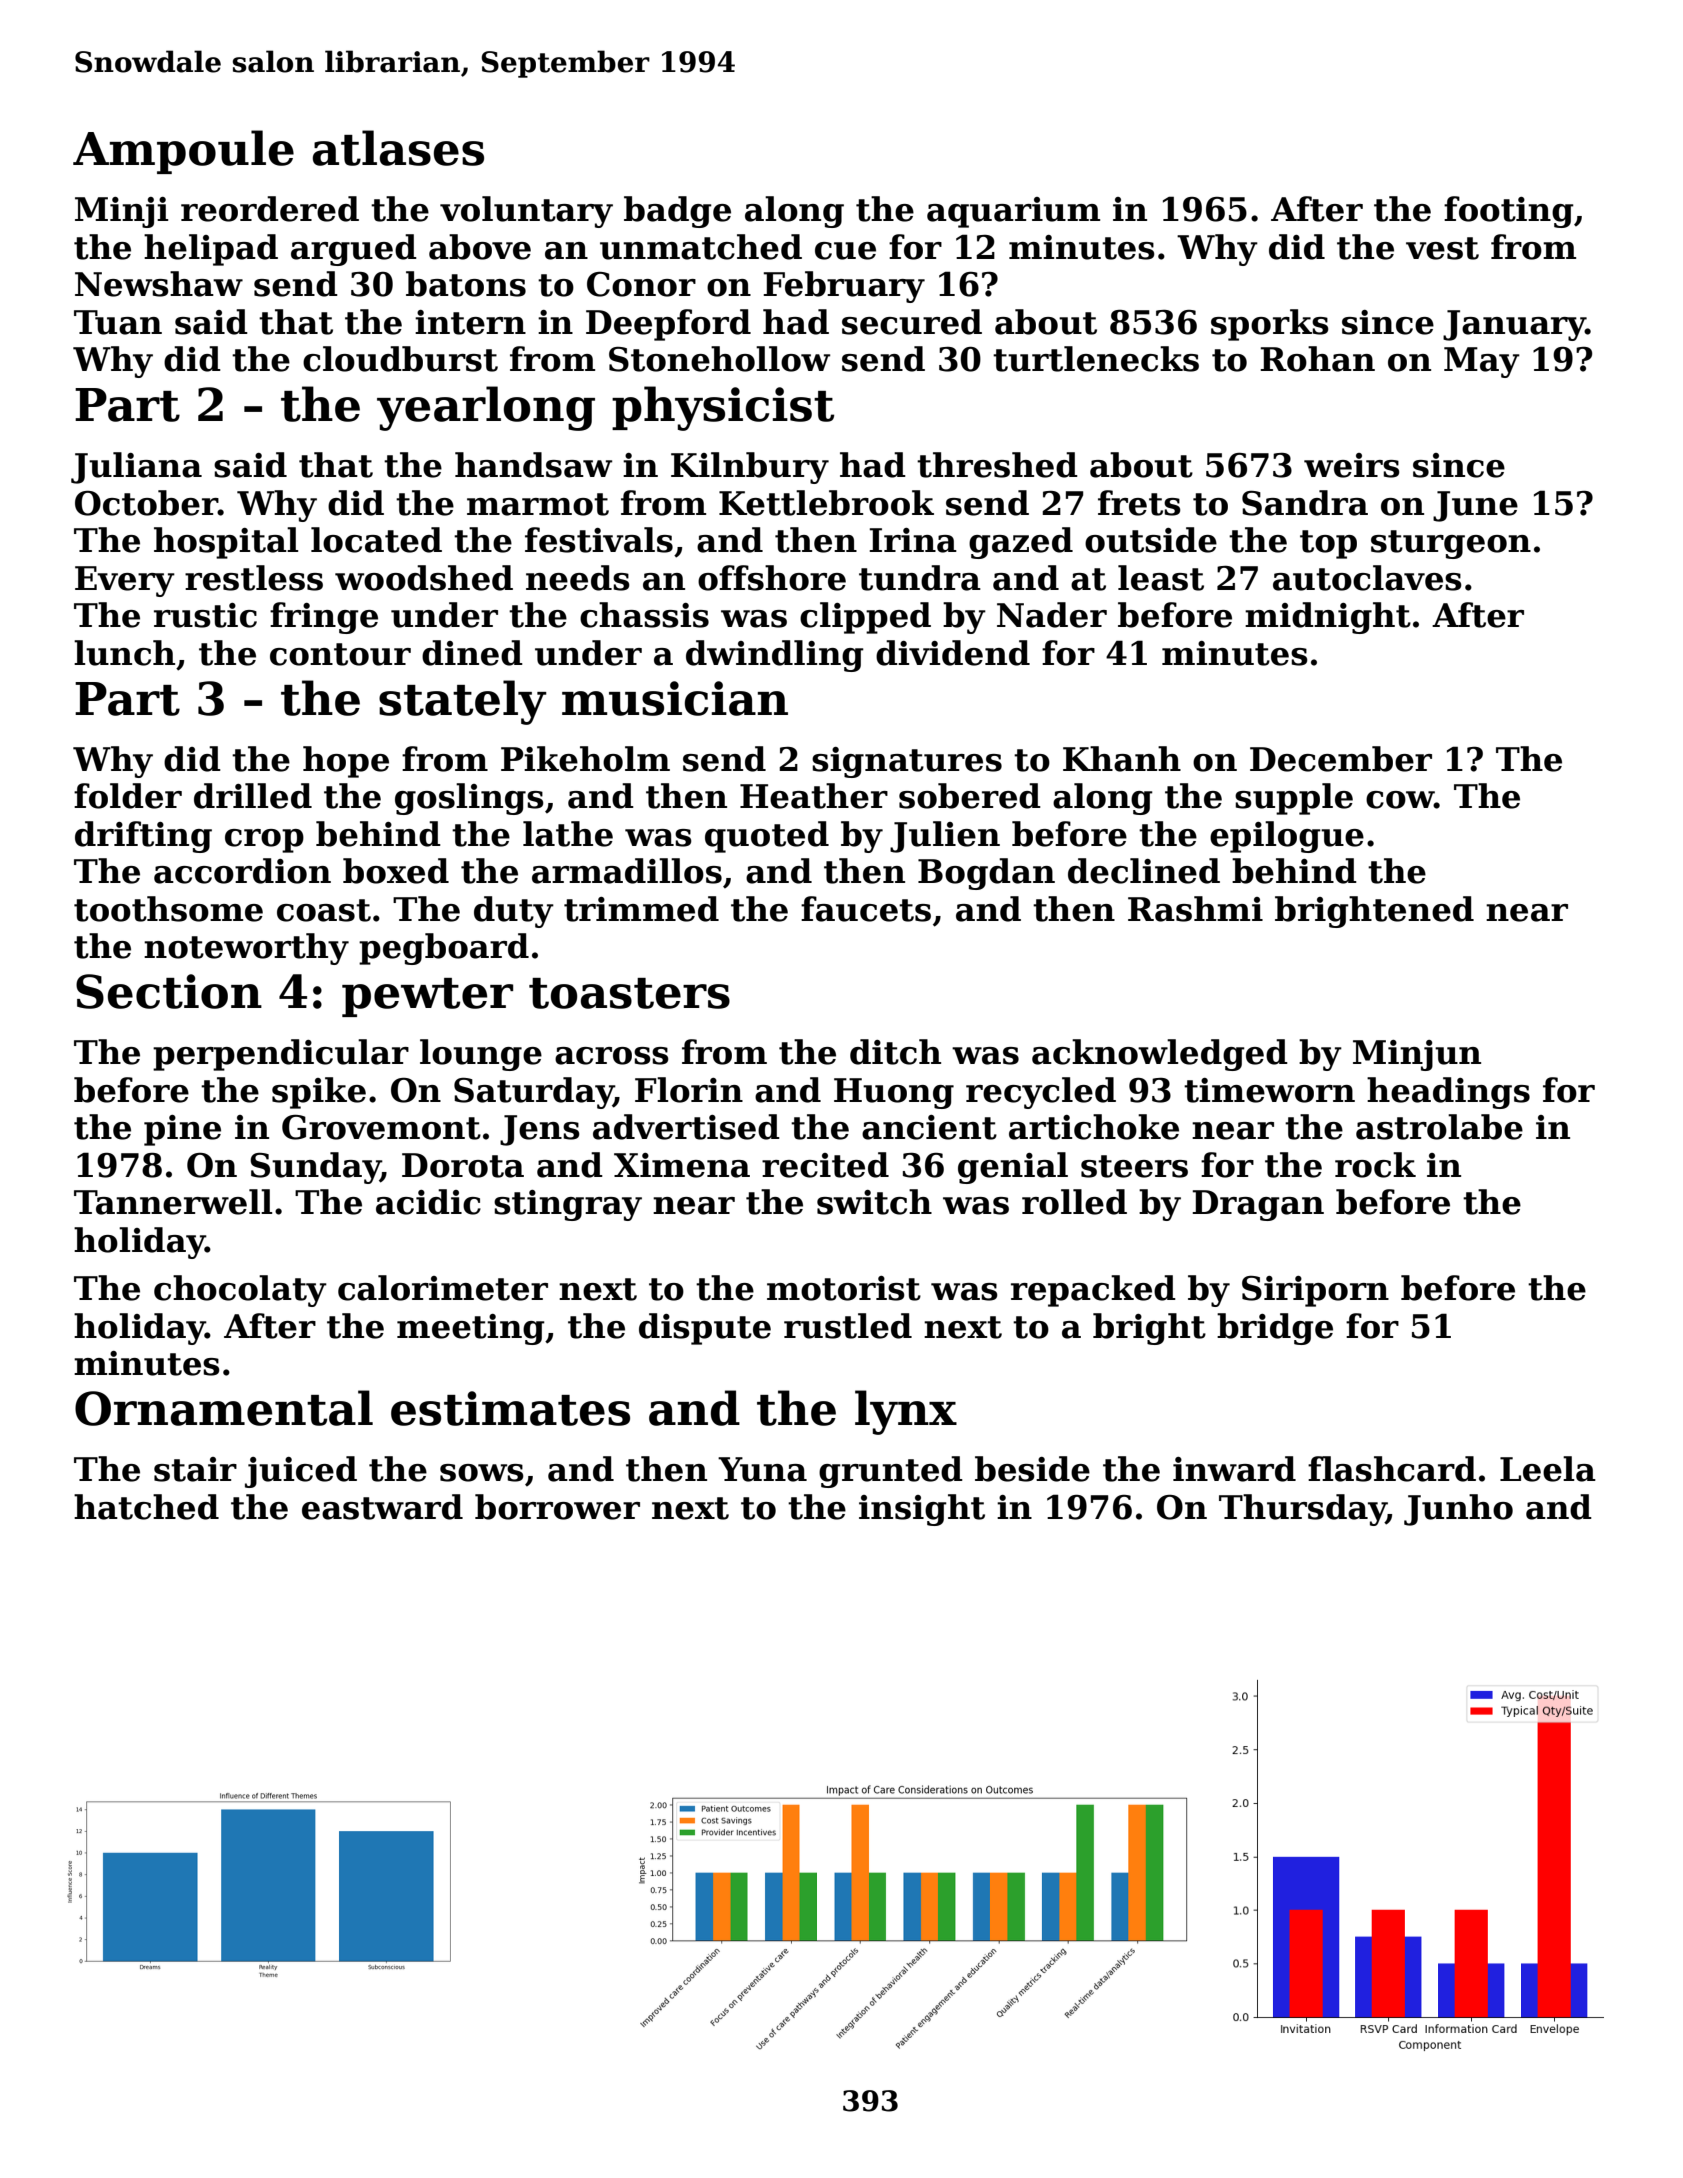 Image resolution: width=1683 pixels, height=2178 pixels. I want to click on physicist, so click(723, 408).
